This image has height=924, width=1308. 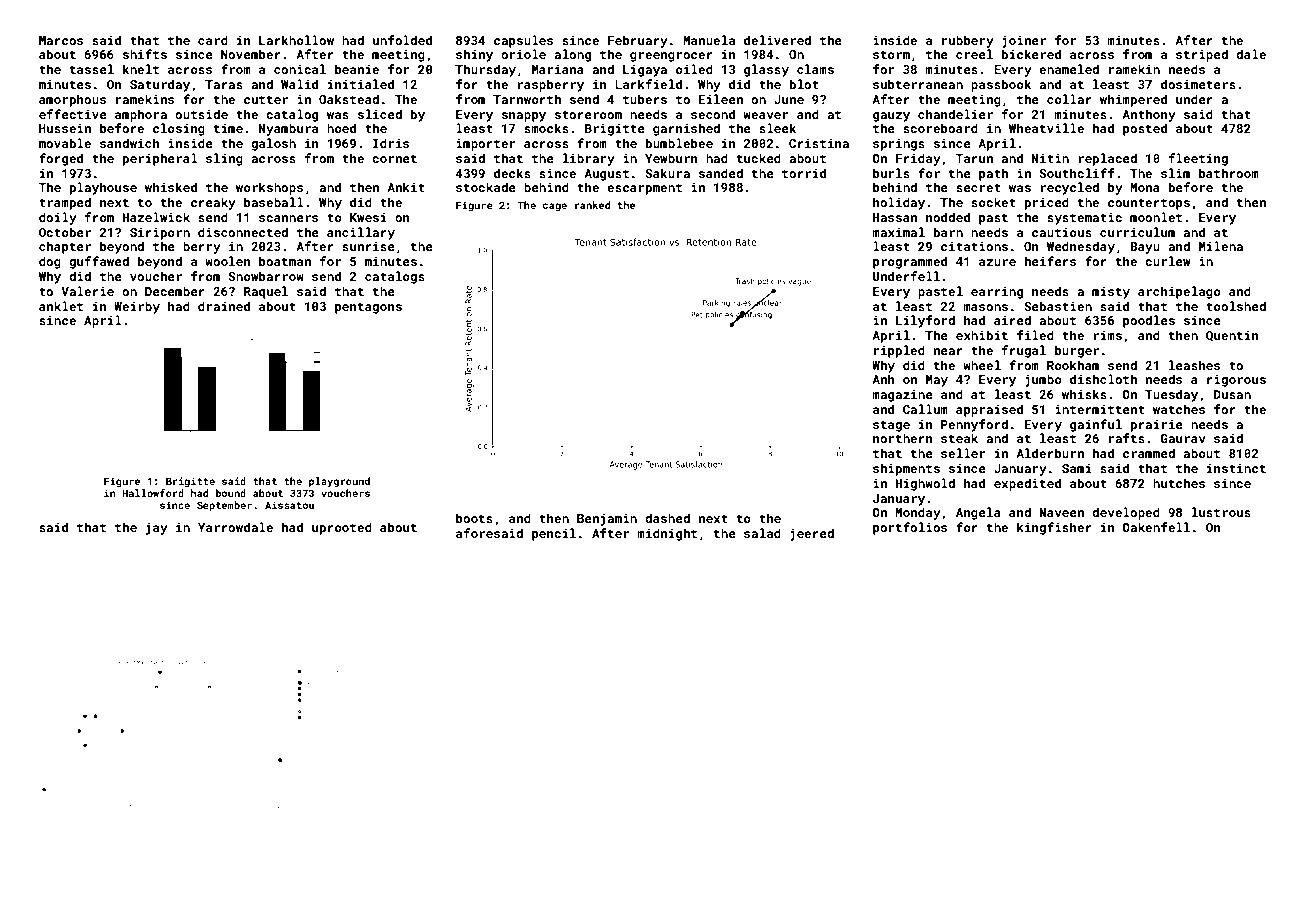 I want to click on pentagons, so click(x=368, y=308).
